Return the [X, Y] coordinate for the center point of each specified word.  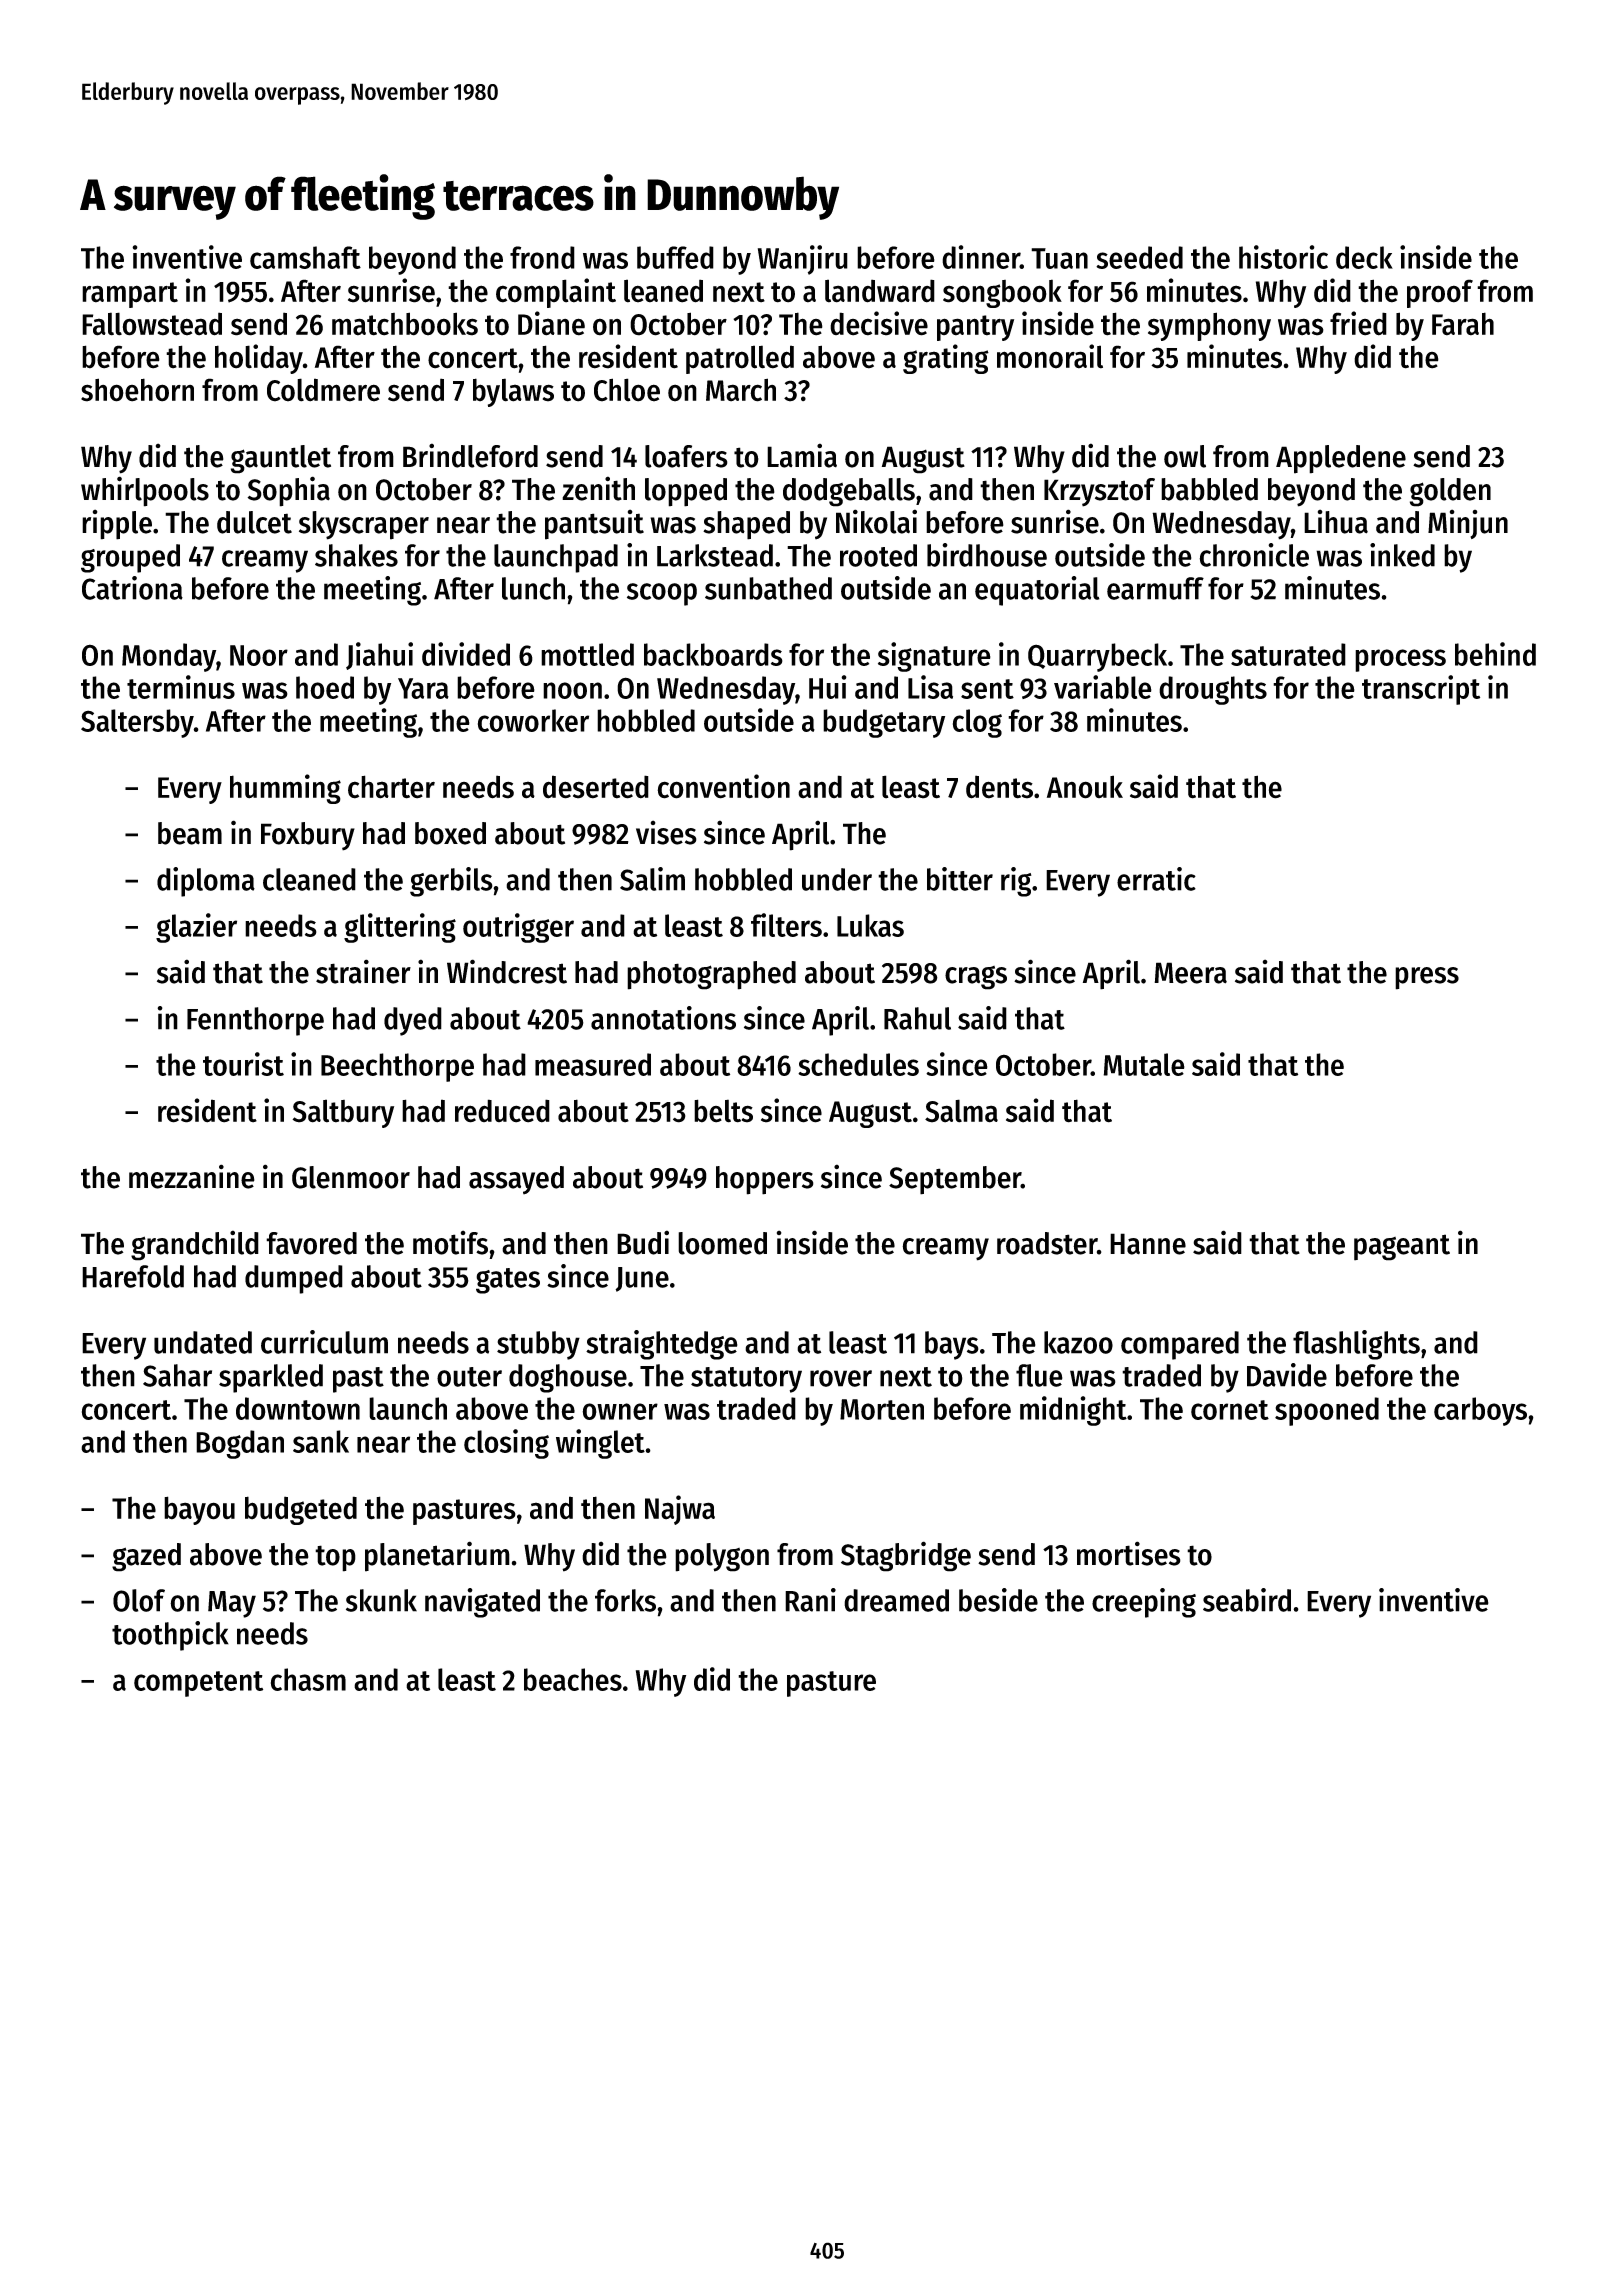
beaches [573, 1679]
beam [190, 833]
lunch [533, 588]
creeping [1144, 1603]
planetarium [437, 1556]
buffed [675, 257]
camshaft [305, 257]
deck [1364, 257]
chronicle [1254, 555]
